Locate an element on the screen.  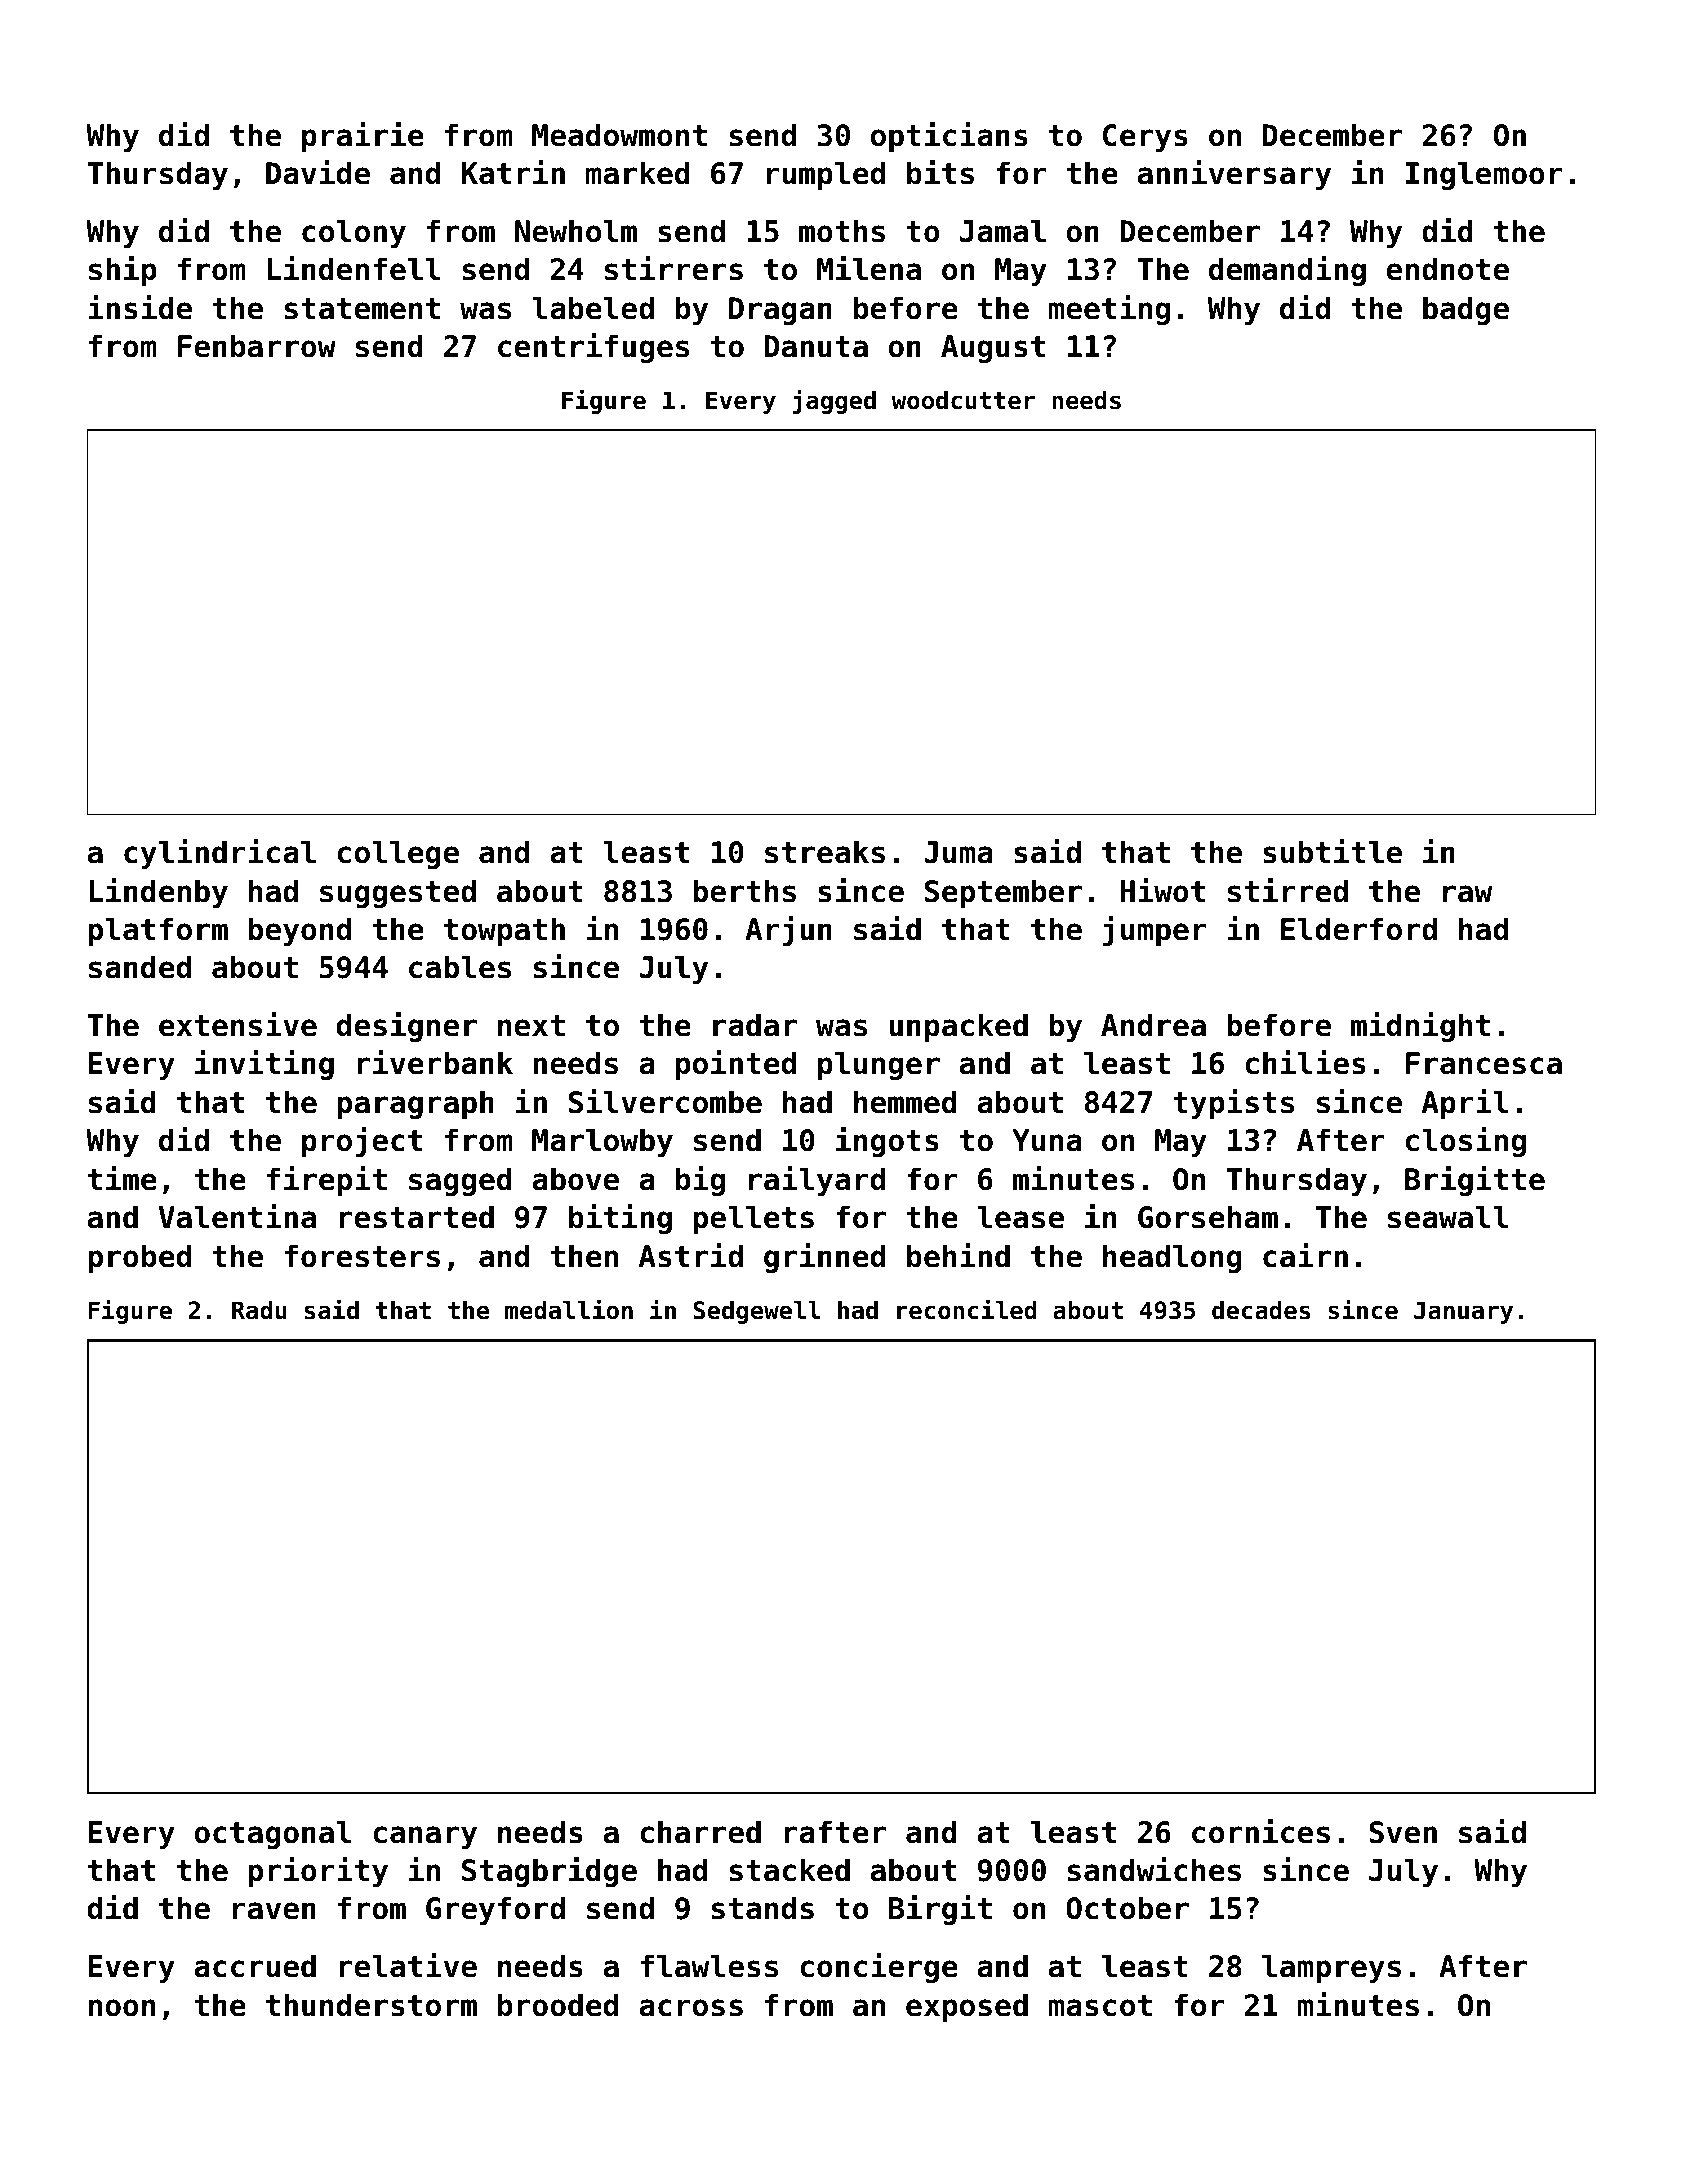
raw is located at coordinates (1467, 894).
